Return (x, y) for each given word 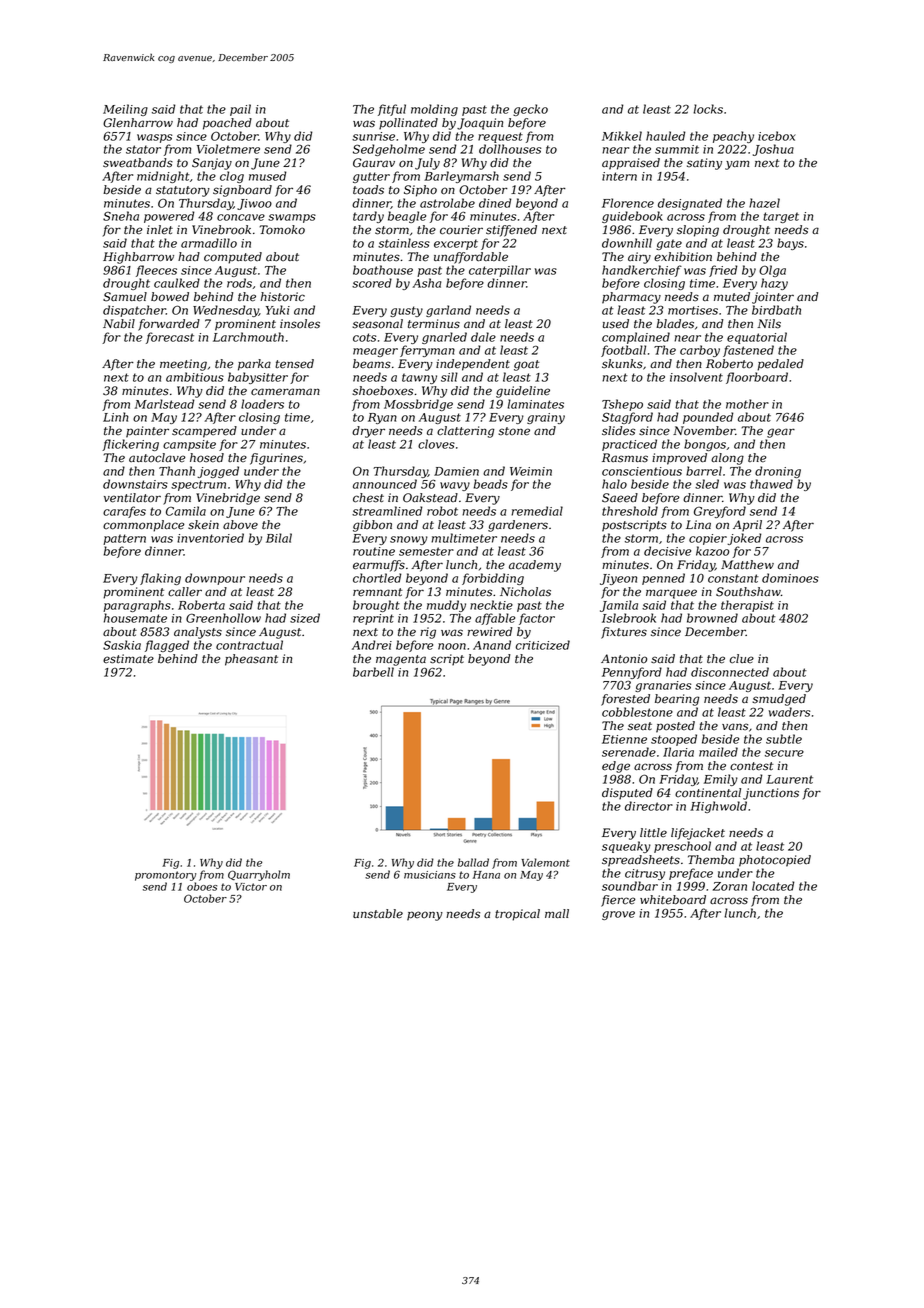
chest (368, 498)
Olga (772, 271)
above (240, 525)
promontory (165, 876)
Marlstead (165, 404)
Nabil (119, 324)
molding (434, 110)
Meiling (125, 110)
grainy (546, 418)
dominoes (790, 578)
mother (747, 404)
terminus (434, 324)
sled (707, 484)
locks (708, 109)
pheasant (251, 660)
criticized (543, 645)
